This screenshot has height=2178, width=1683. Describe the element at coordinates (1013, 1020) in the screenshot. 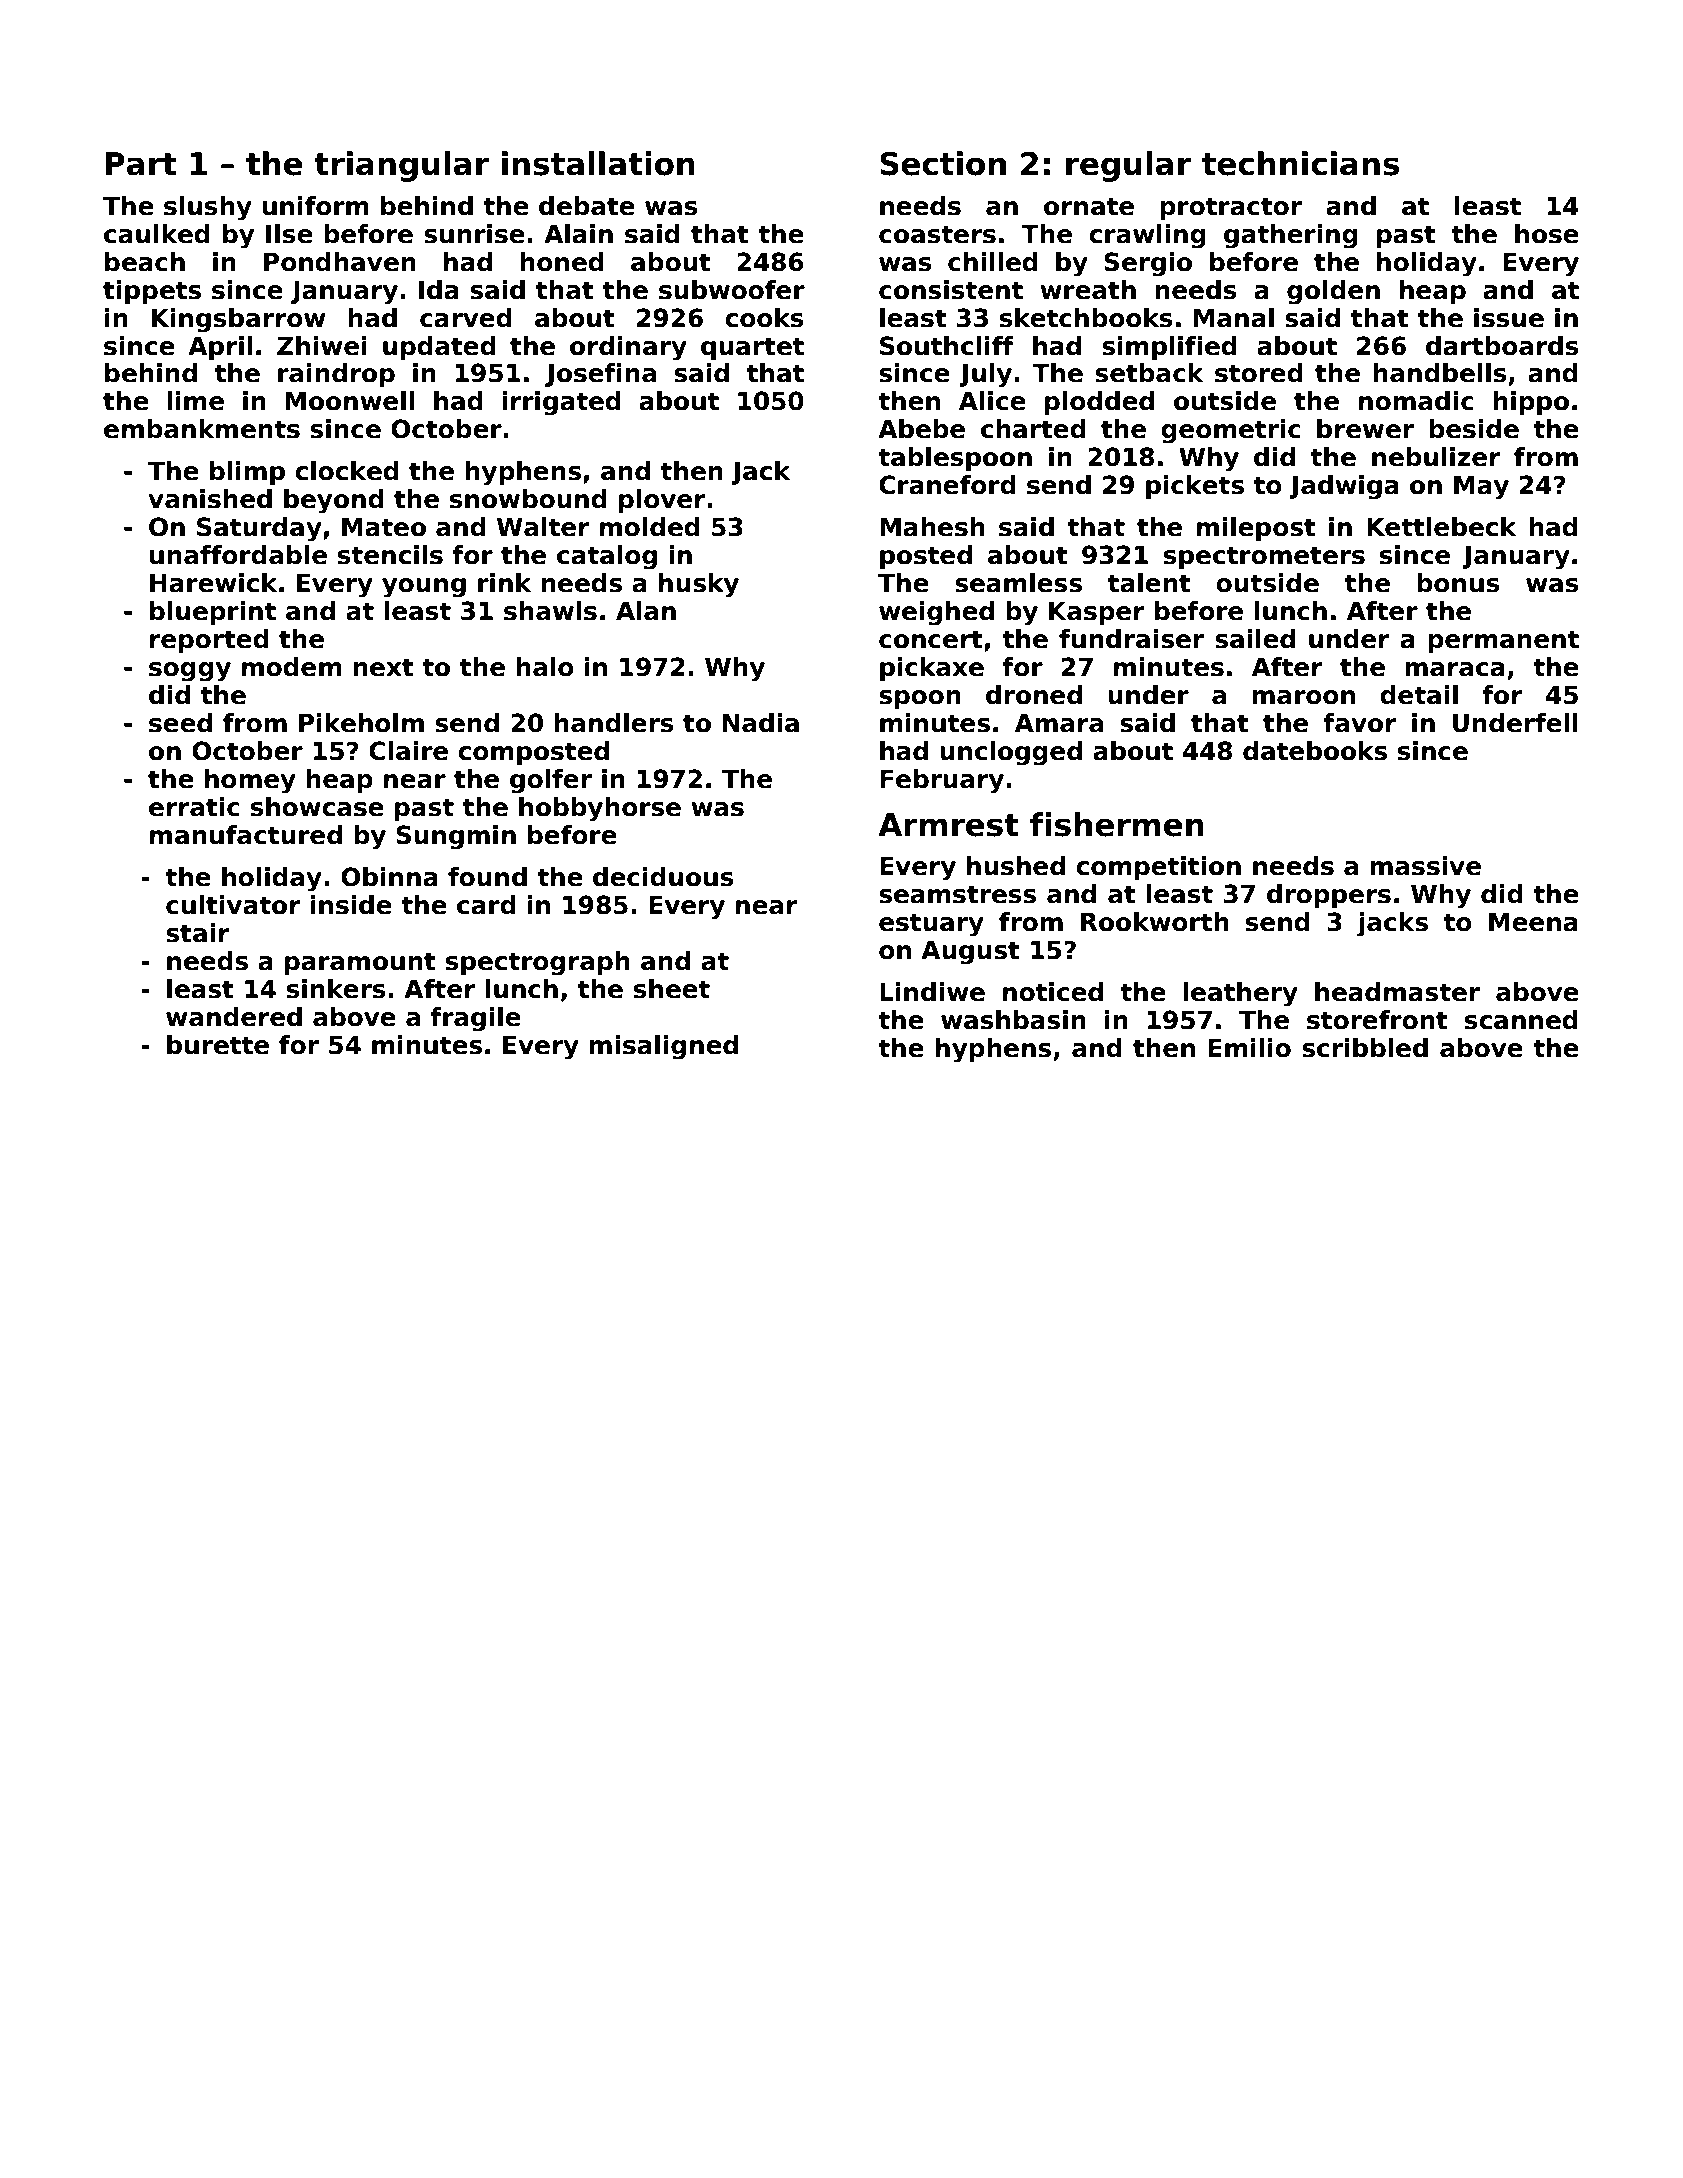

I see `washbasin` at that location.
